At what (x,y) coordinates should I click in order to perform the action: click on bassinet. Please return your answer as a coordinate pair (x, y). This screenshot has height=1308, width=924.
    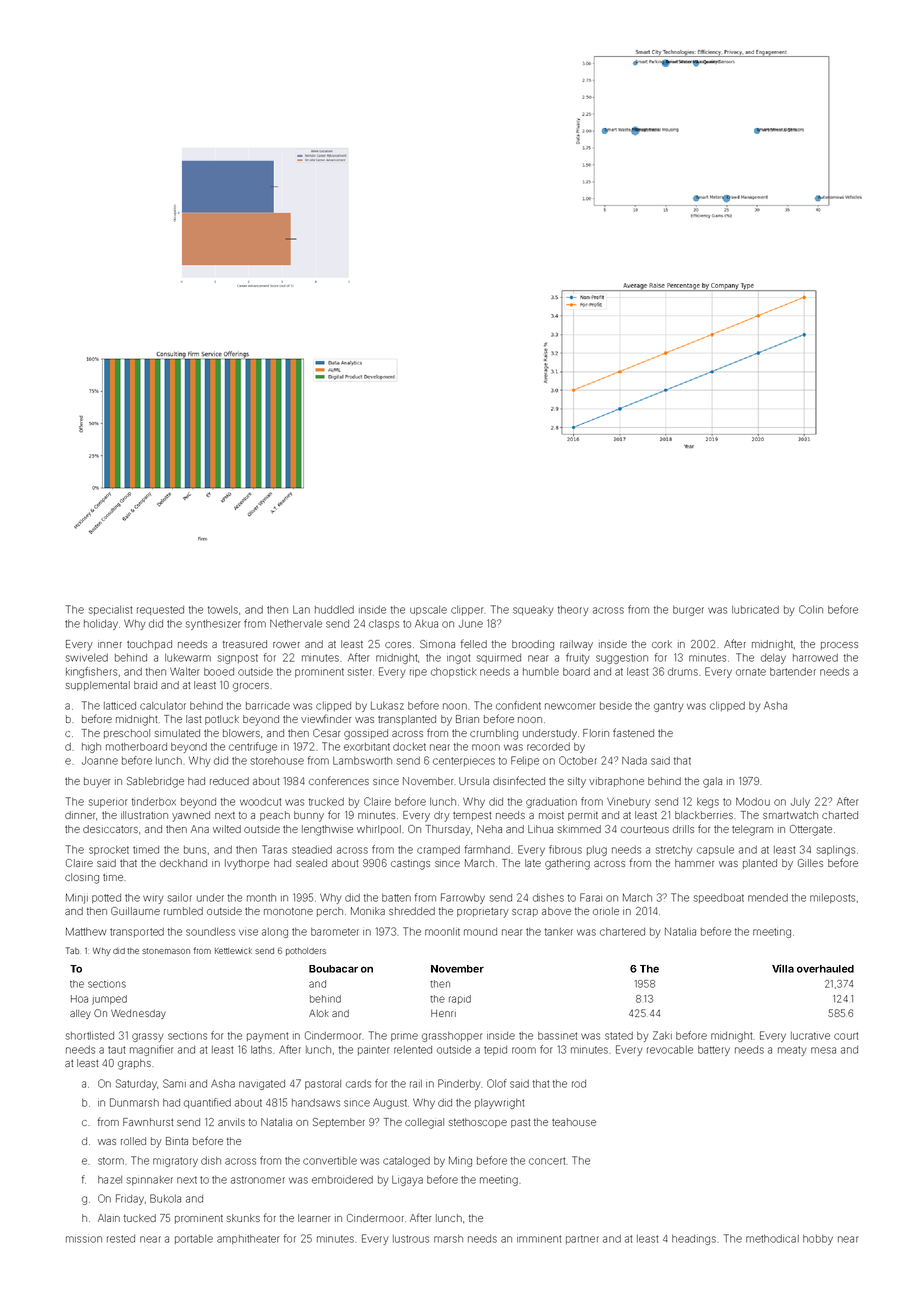
    Looking at the image, I should click on (557, 1036).
